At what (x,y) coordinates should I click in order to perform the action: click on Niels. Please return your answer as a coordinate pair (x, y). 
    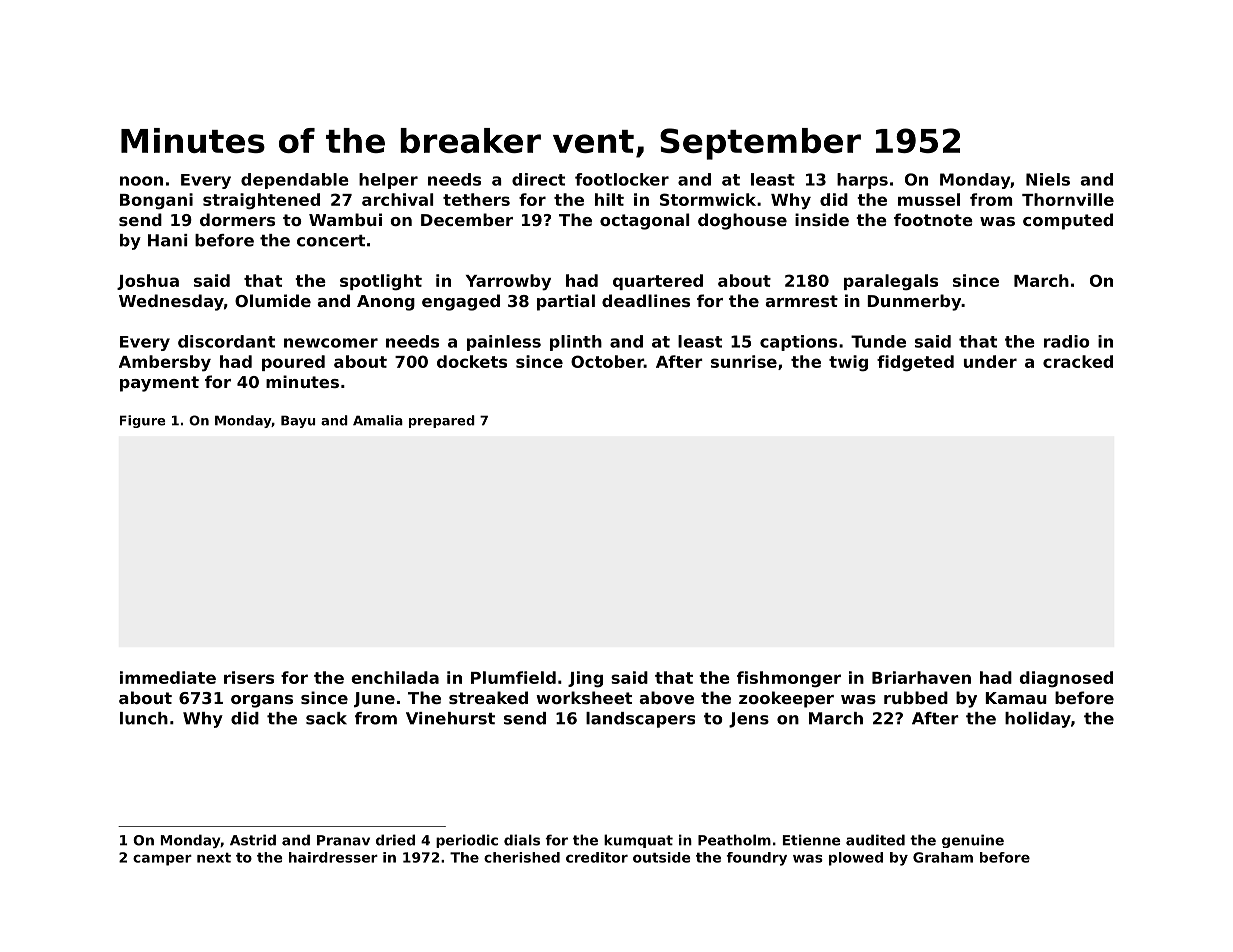
    Looking at the image, I should click on (1048, 179).
